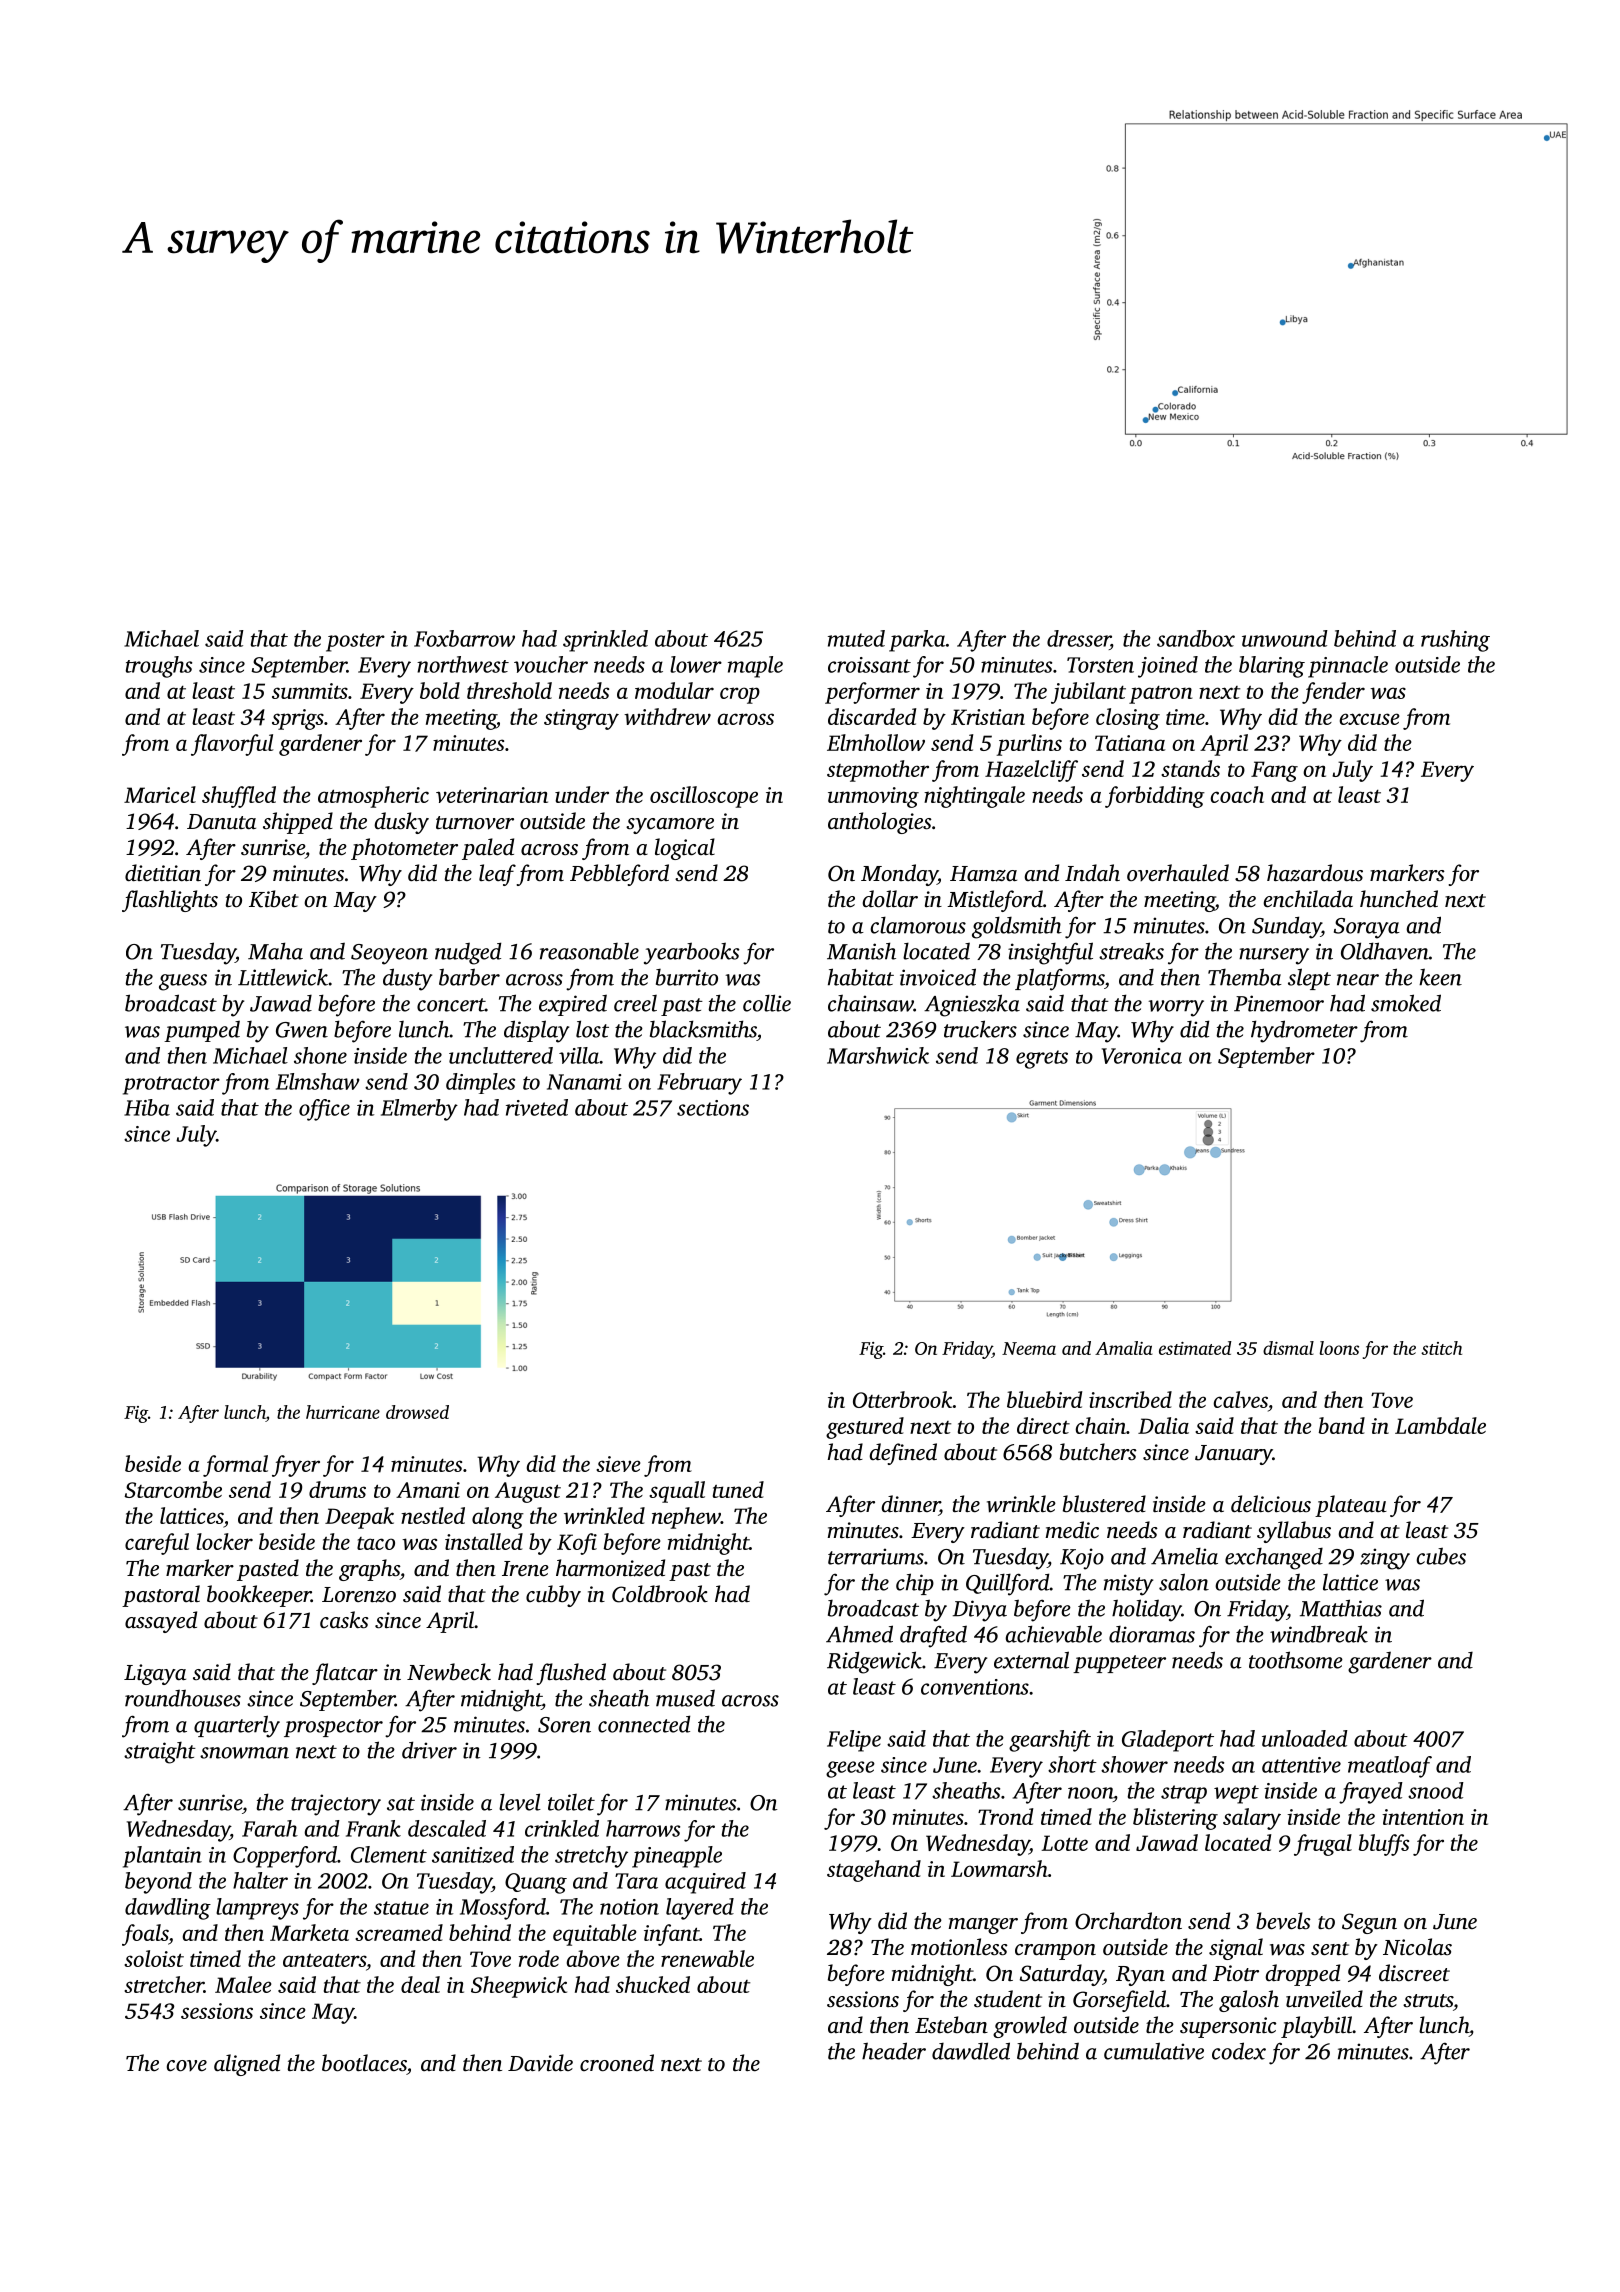 The height and width of the document is (2292, 1620). Describe the element at coordinates (159, 667) in the document. I see `troughs` at that location.
